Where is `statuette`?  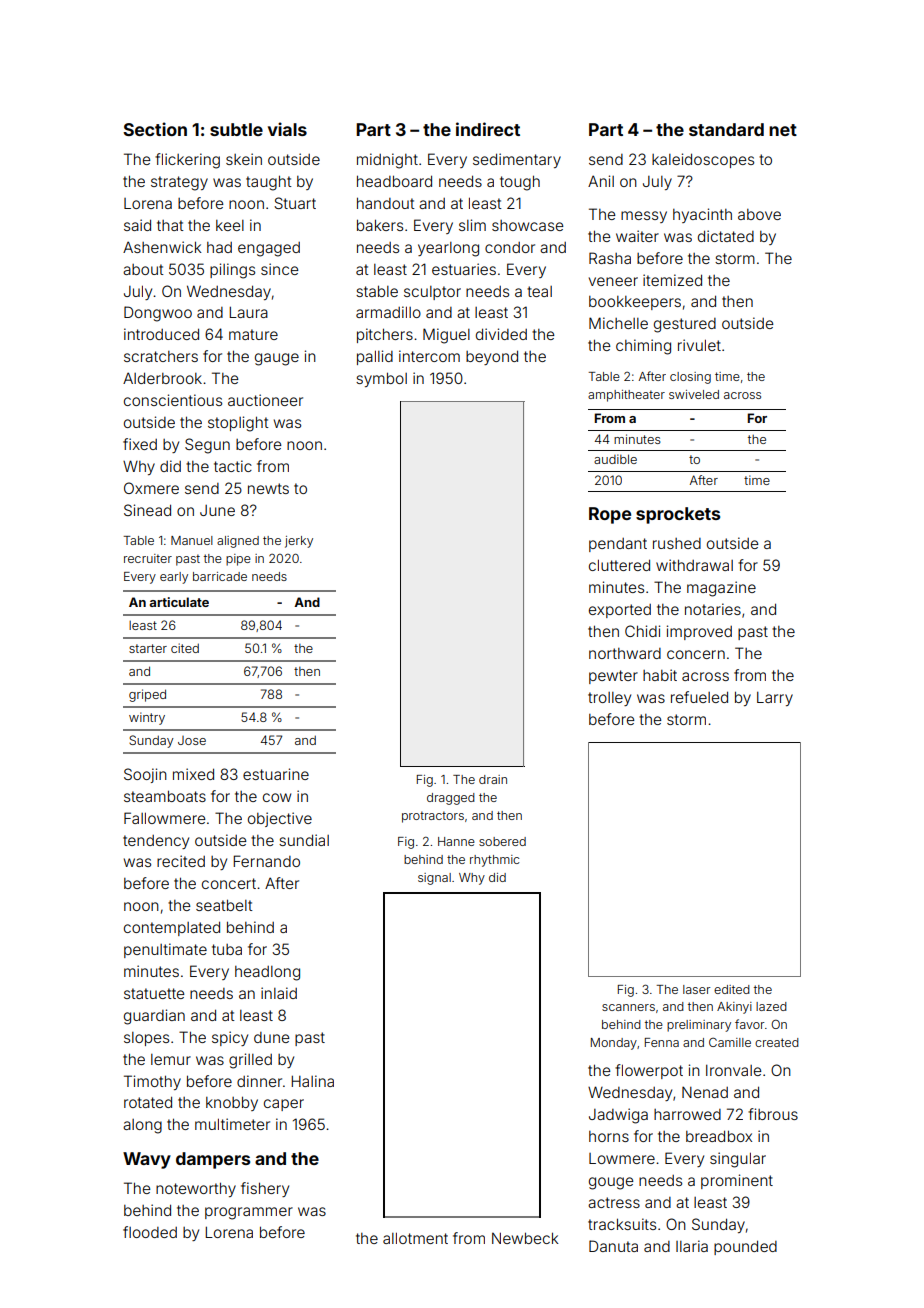 statuette is located at coordinates (154, 993).
